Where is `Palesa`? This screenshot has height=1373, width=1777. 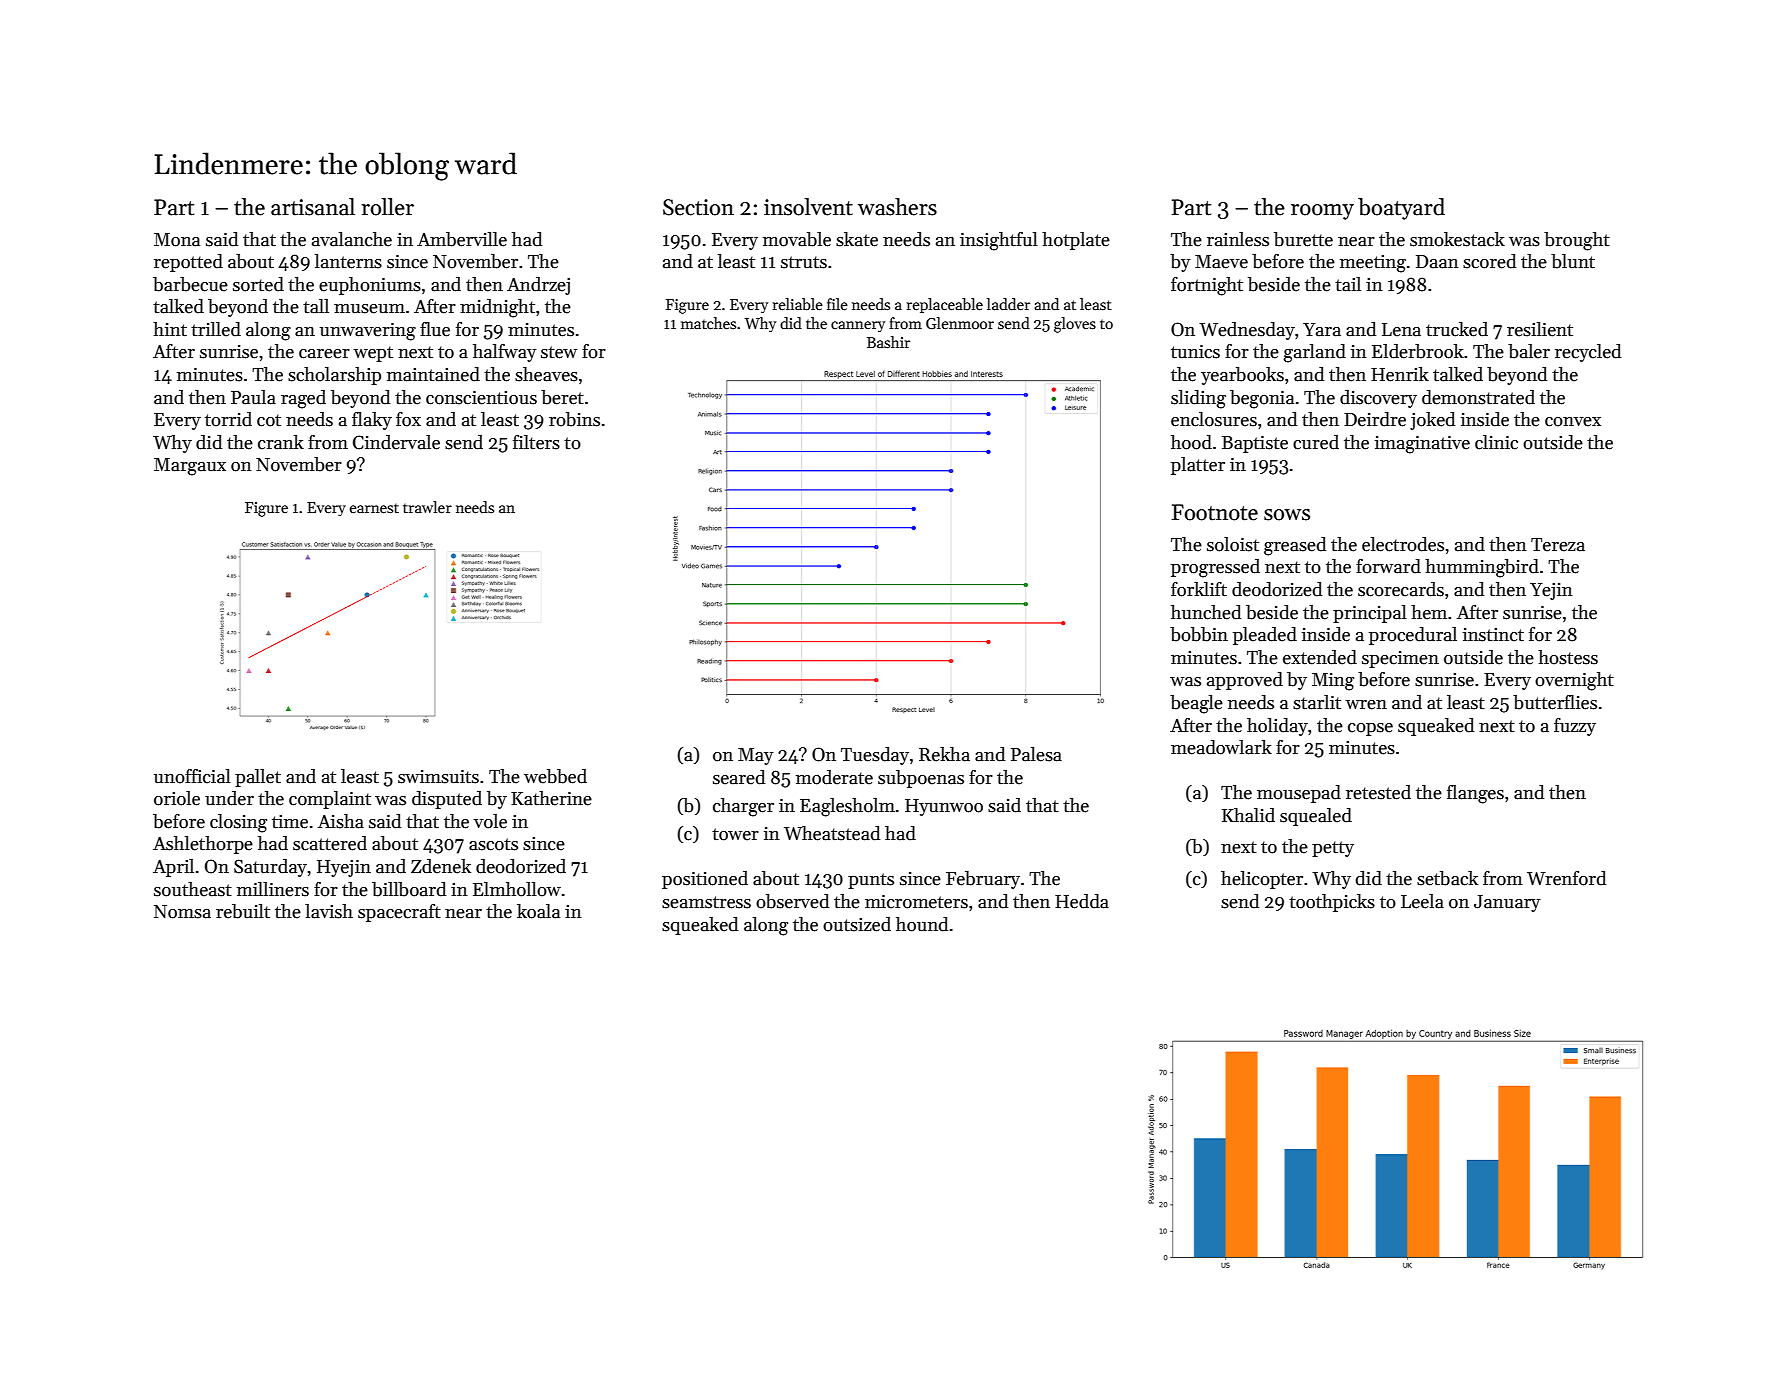
Palesa is located at coordinates (1036, 754).
